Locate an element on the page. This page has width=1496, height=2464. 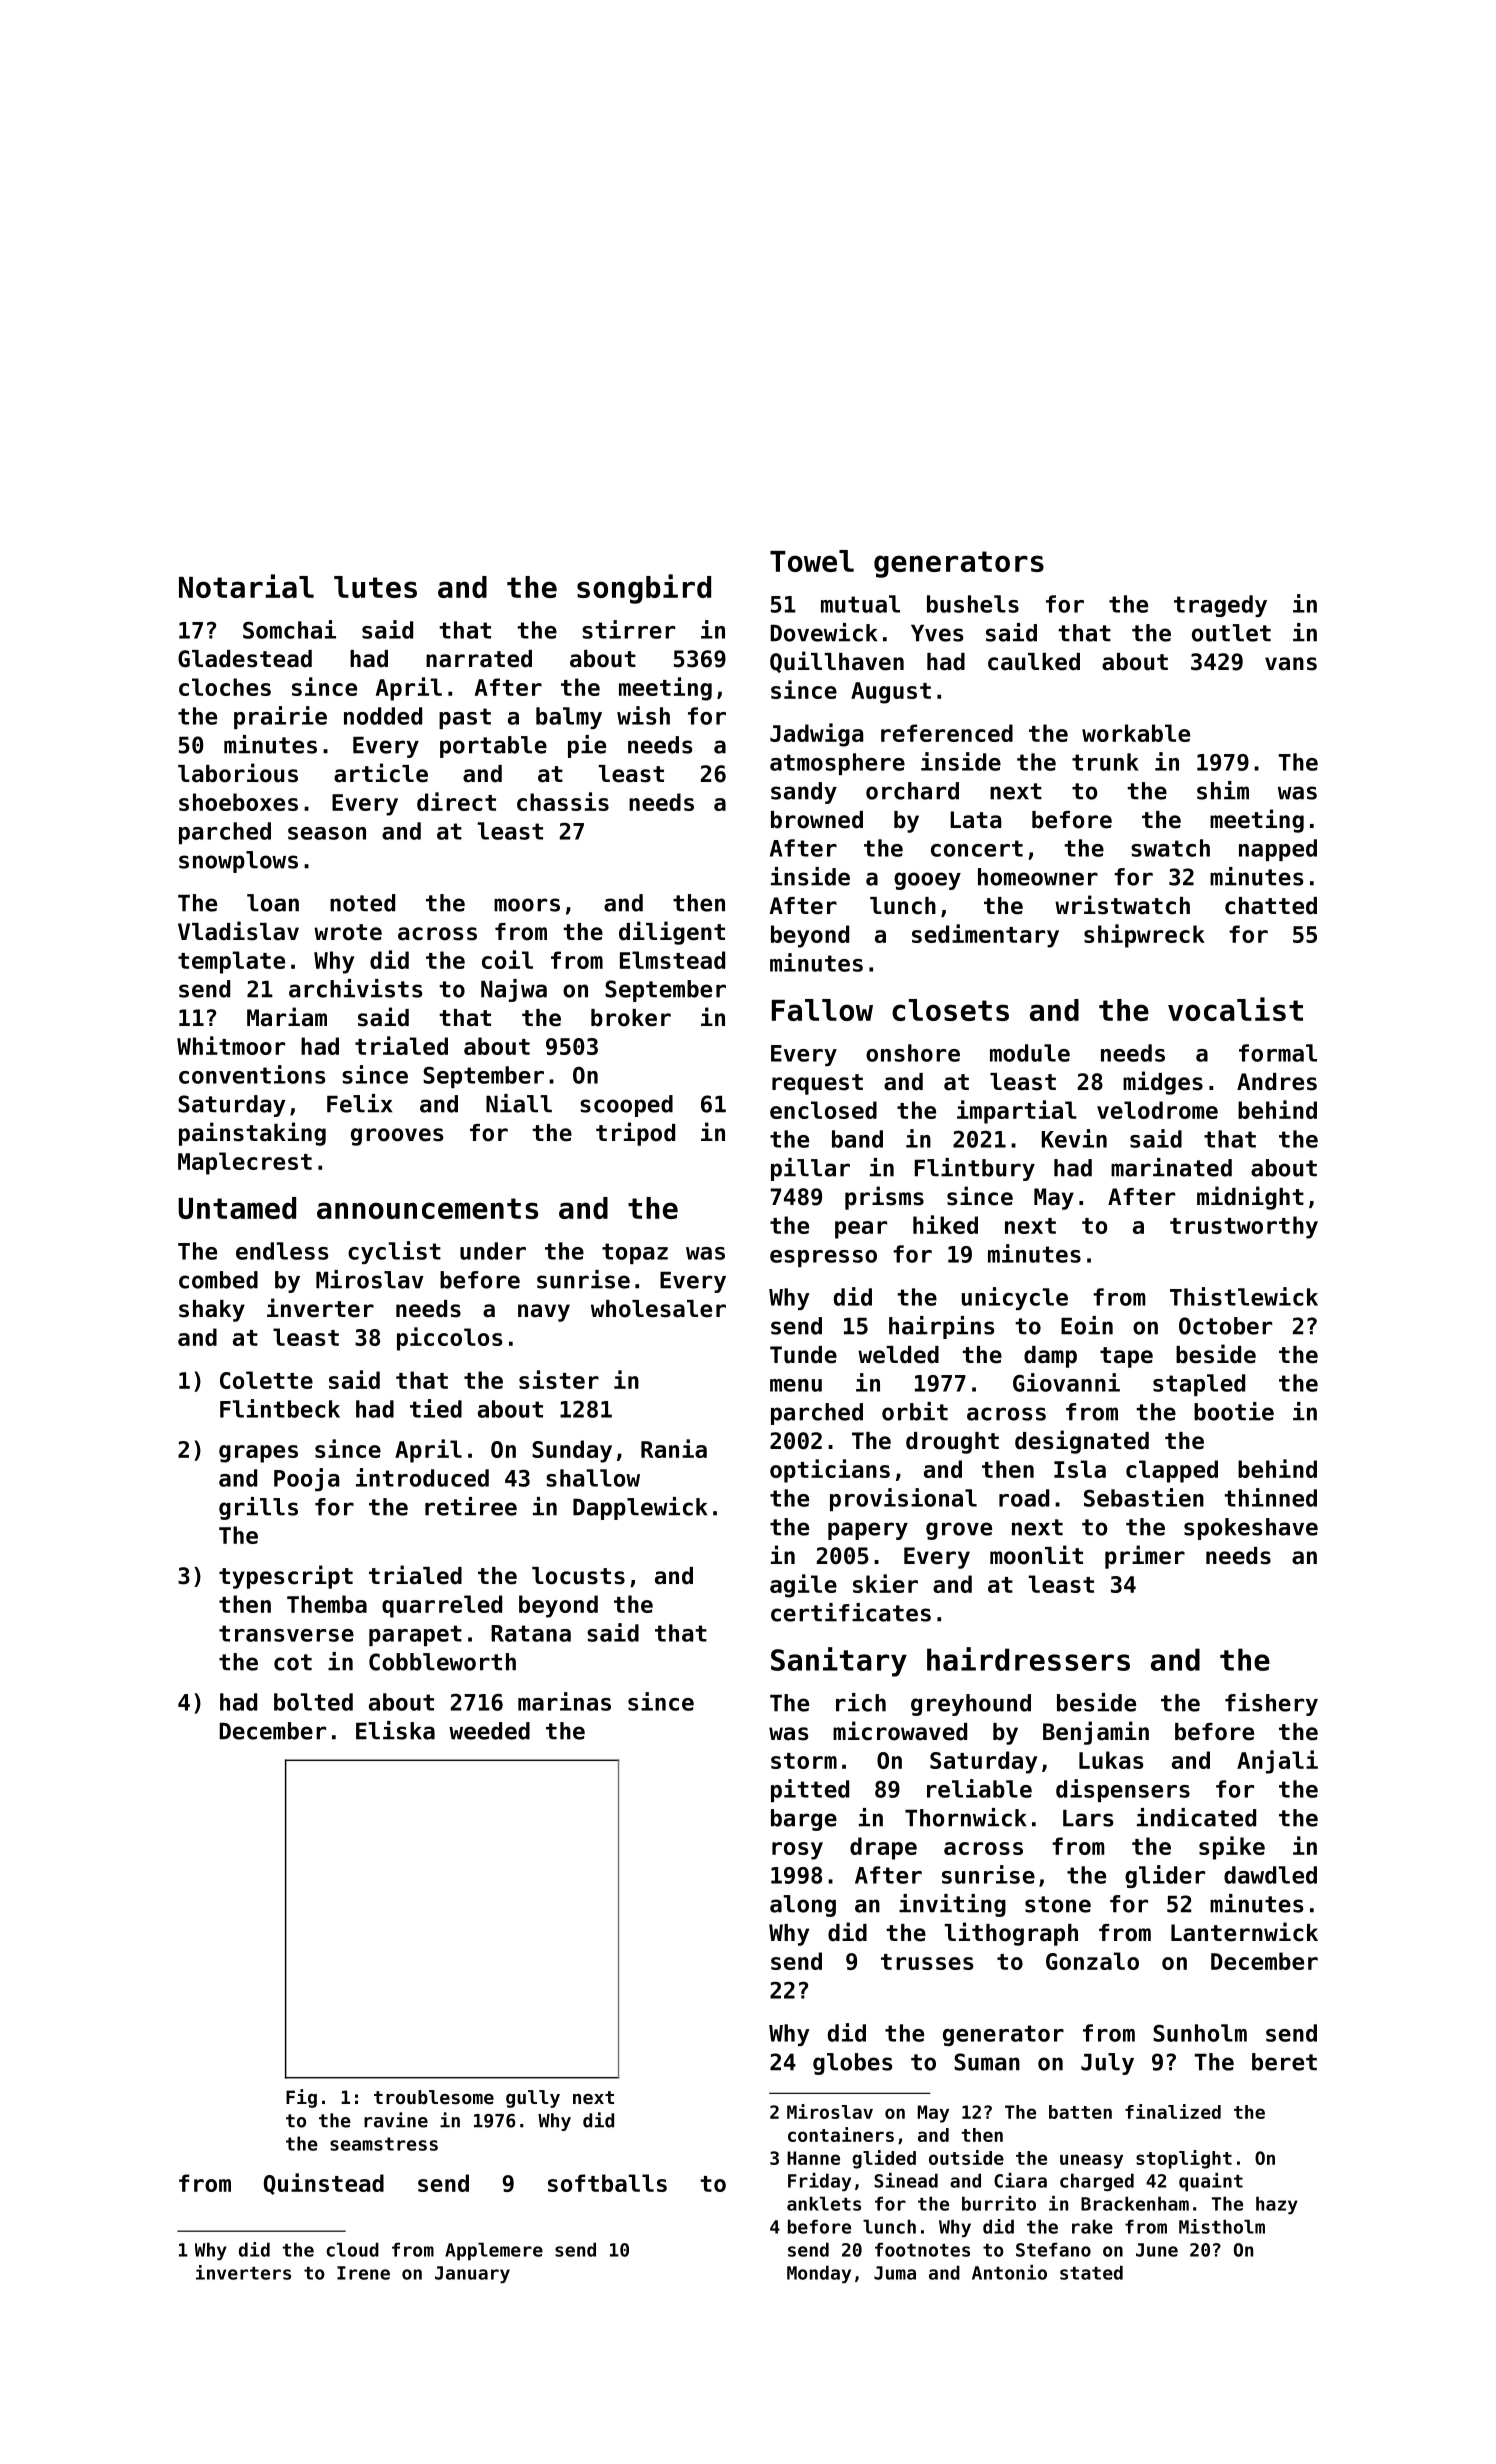
clapped is located at coordinates (1172, 1471).
